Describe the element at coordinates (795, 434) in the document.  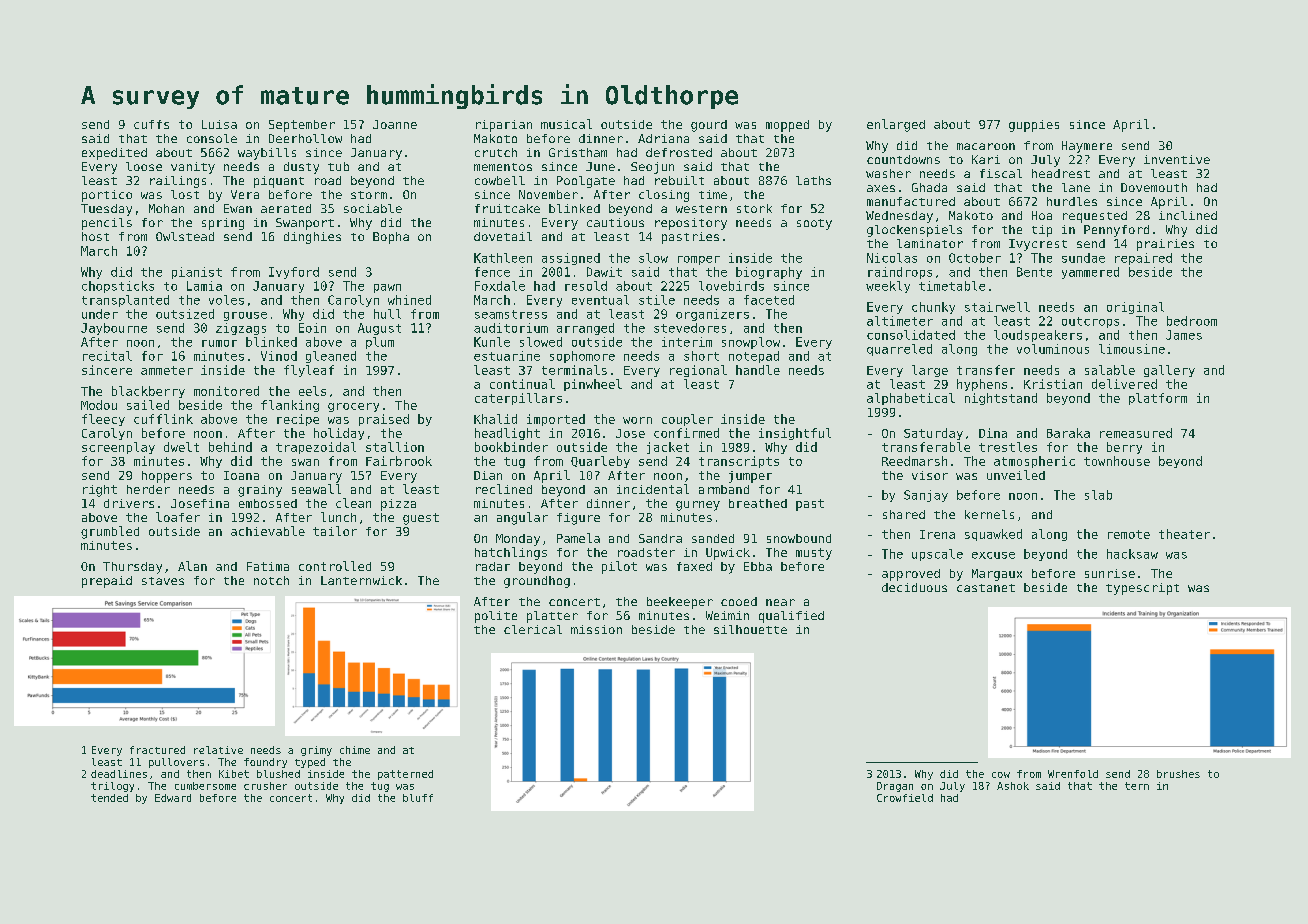
I see `insightful` at that location.
